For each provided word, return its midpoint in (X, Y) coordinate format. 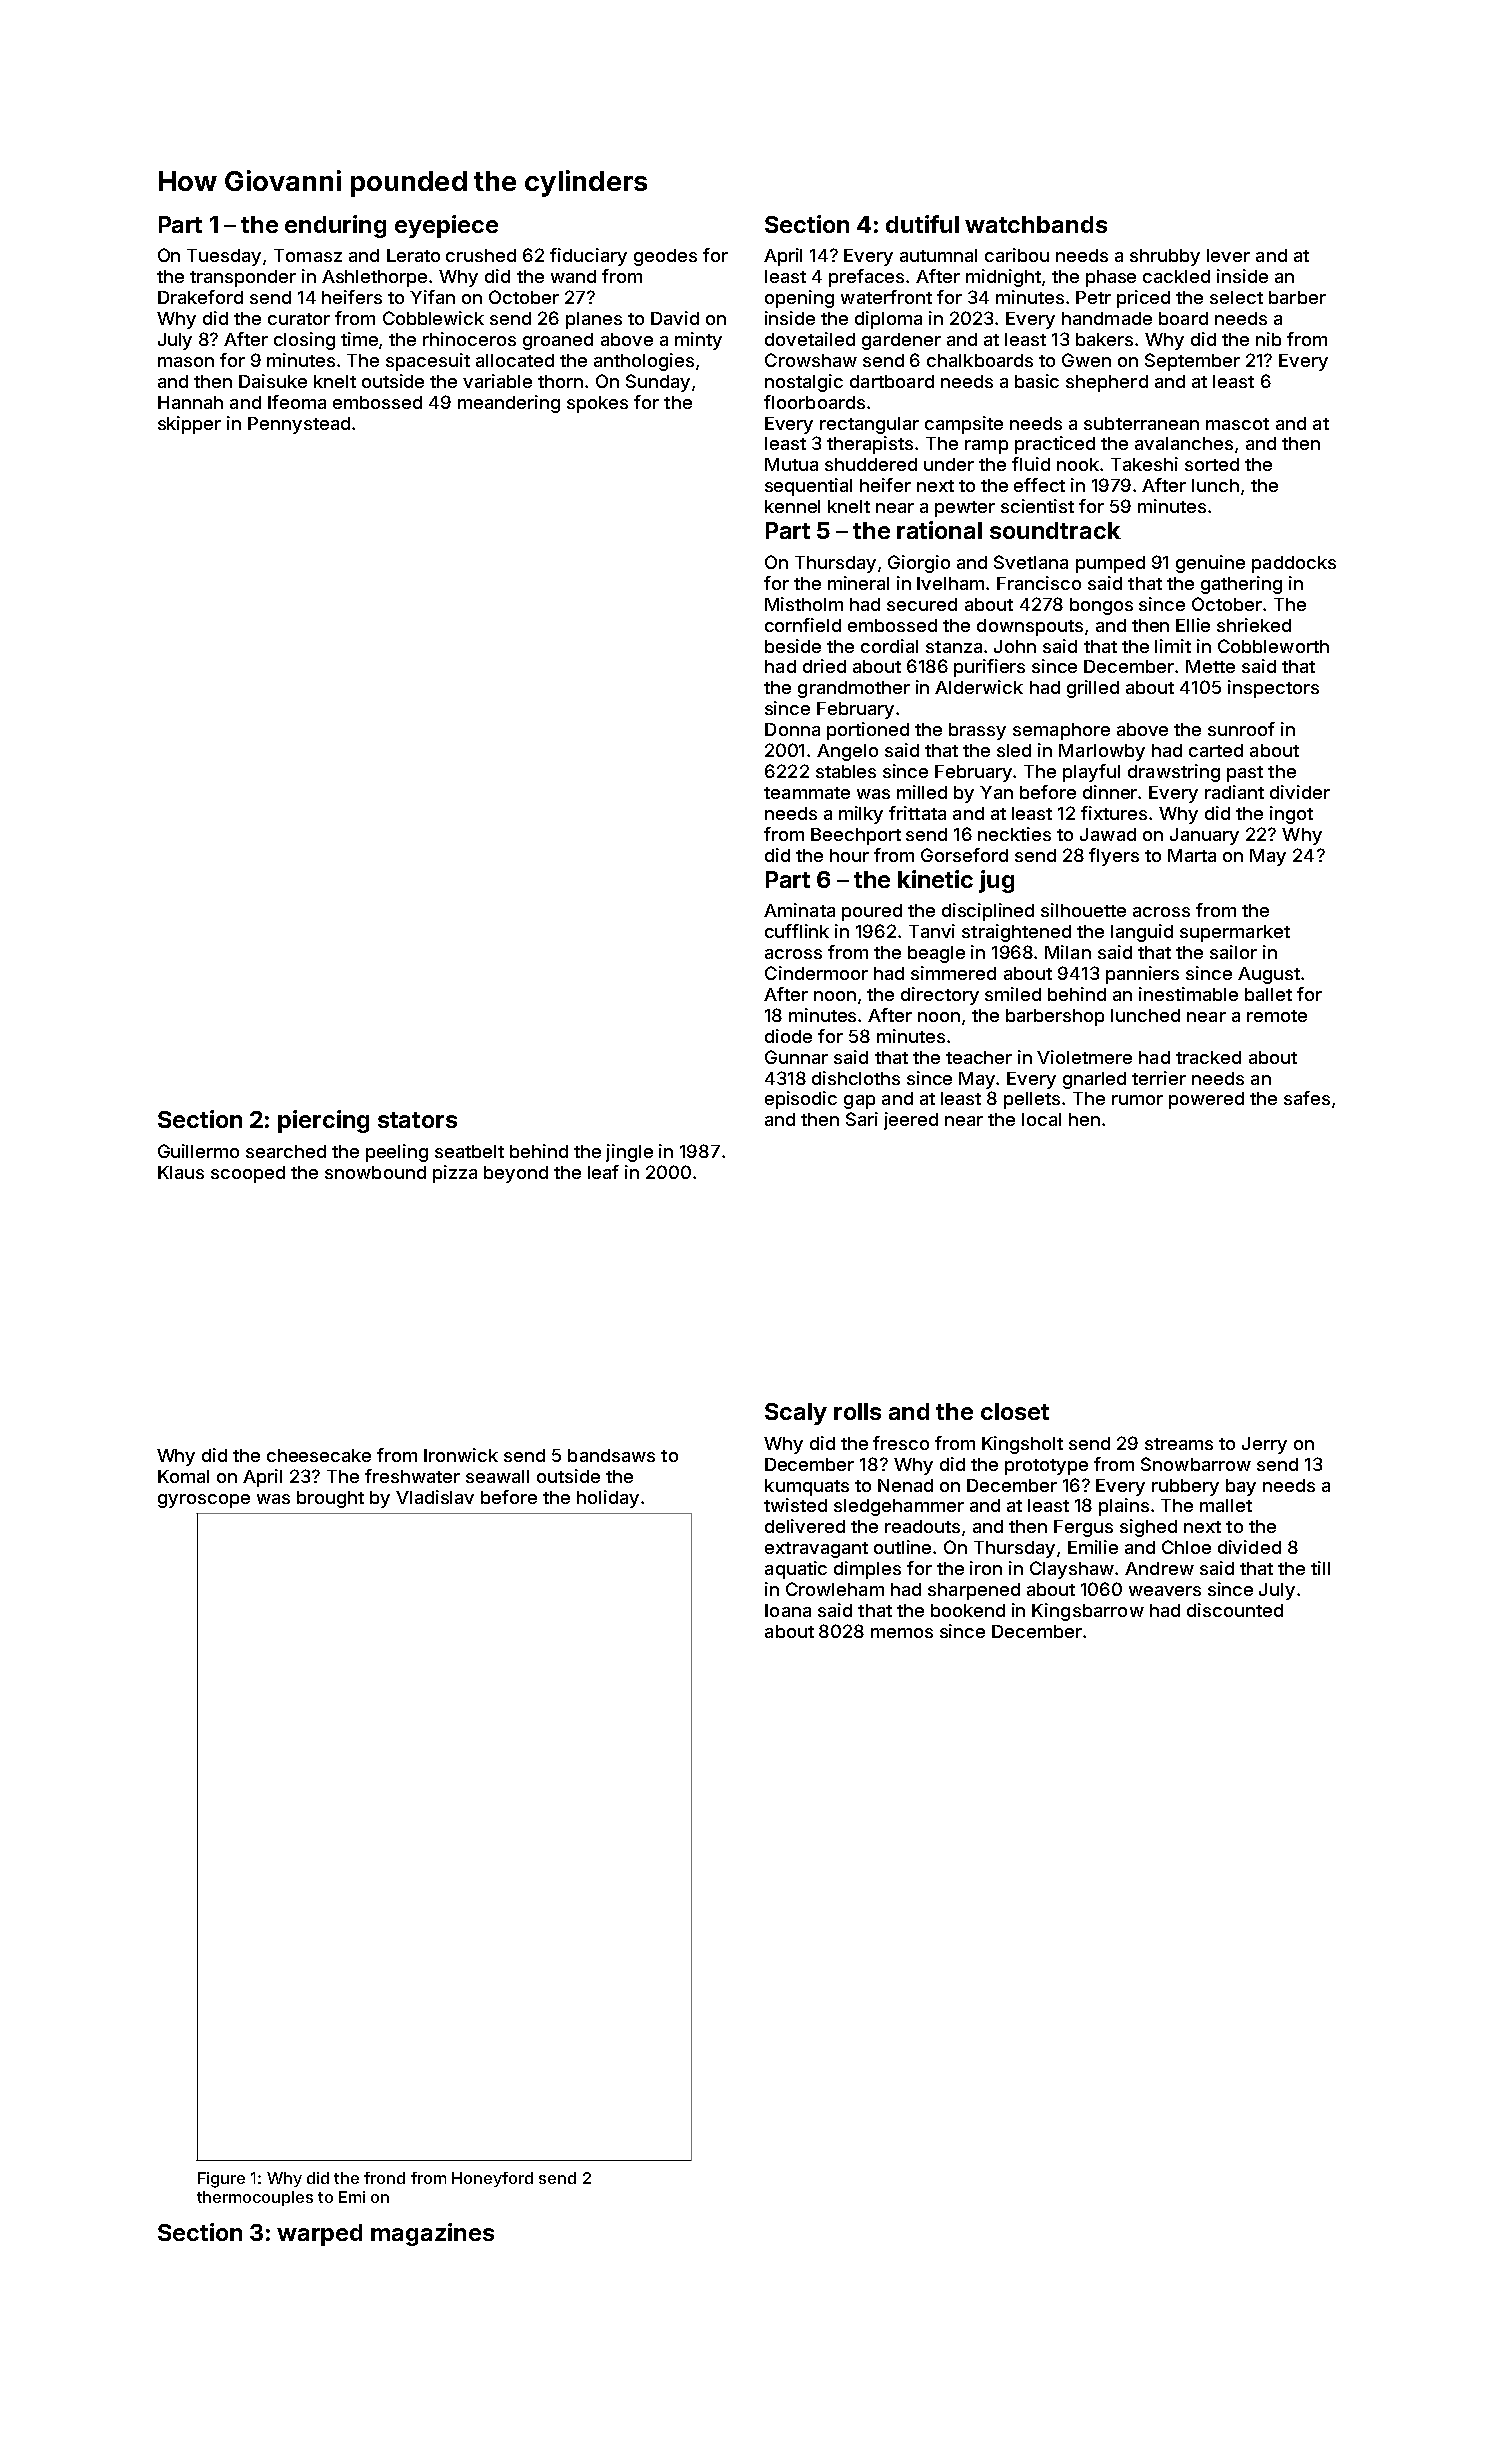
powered (1206, 1100)
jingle (629, 1153)
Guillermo (198, 1151)
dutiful (922, 224)
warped (319, 2235)
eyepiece (446, 226)
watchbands (1036, 224)
